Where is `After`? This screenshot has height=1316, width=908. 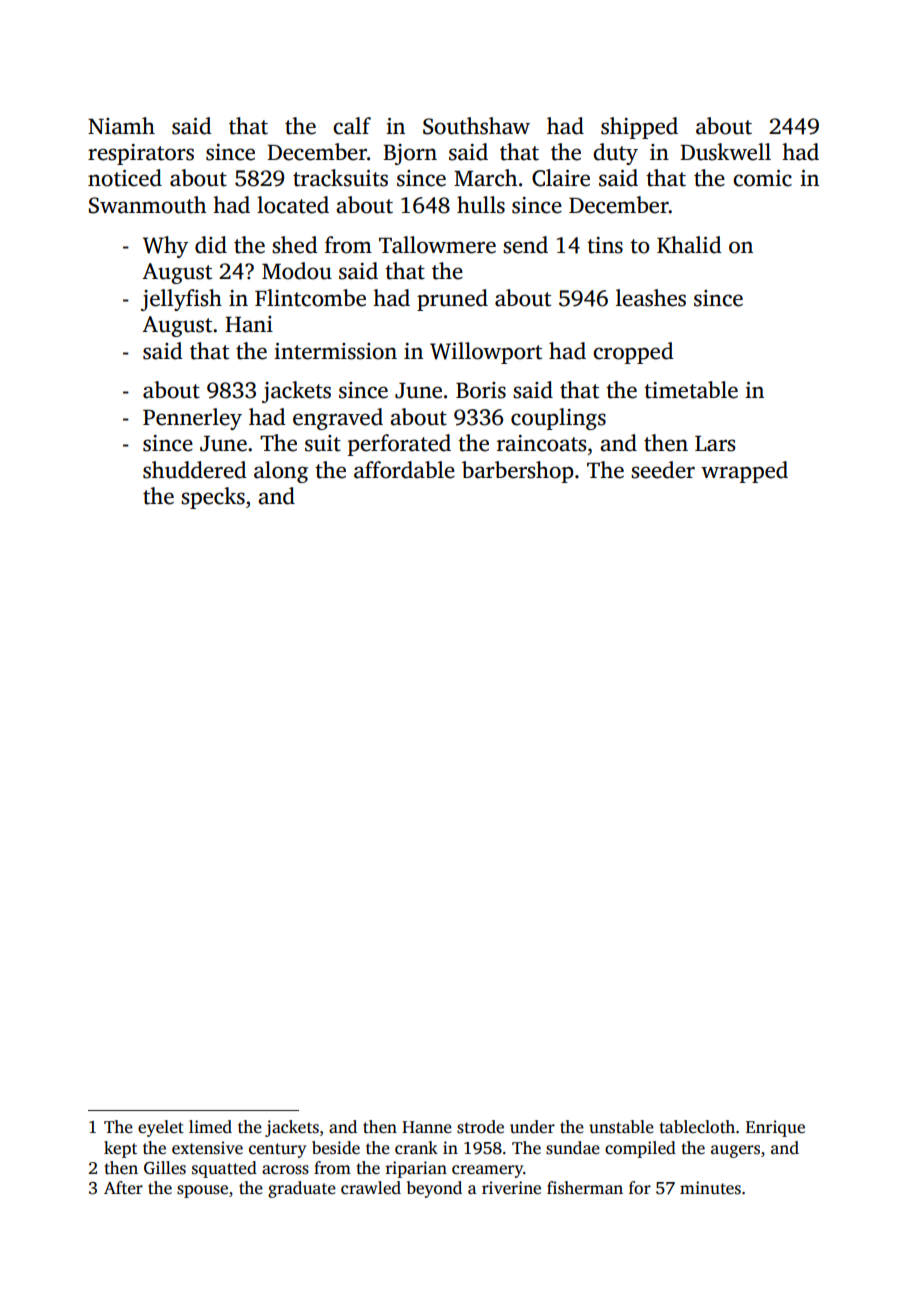 After is located at coordinates (123, 1187).
